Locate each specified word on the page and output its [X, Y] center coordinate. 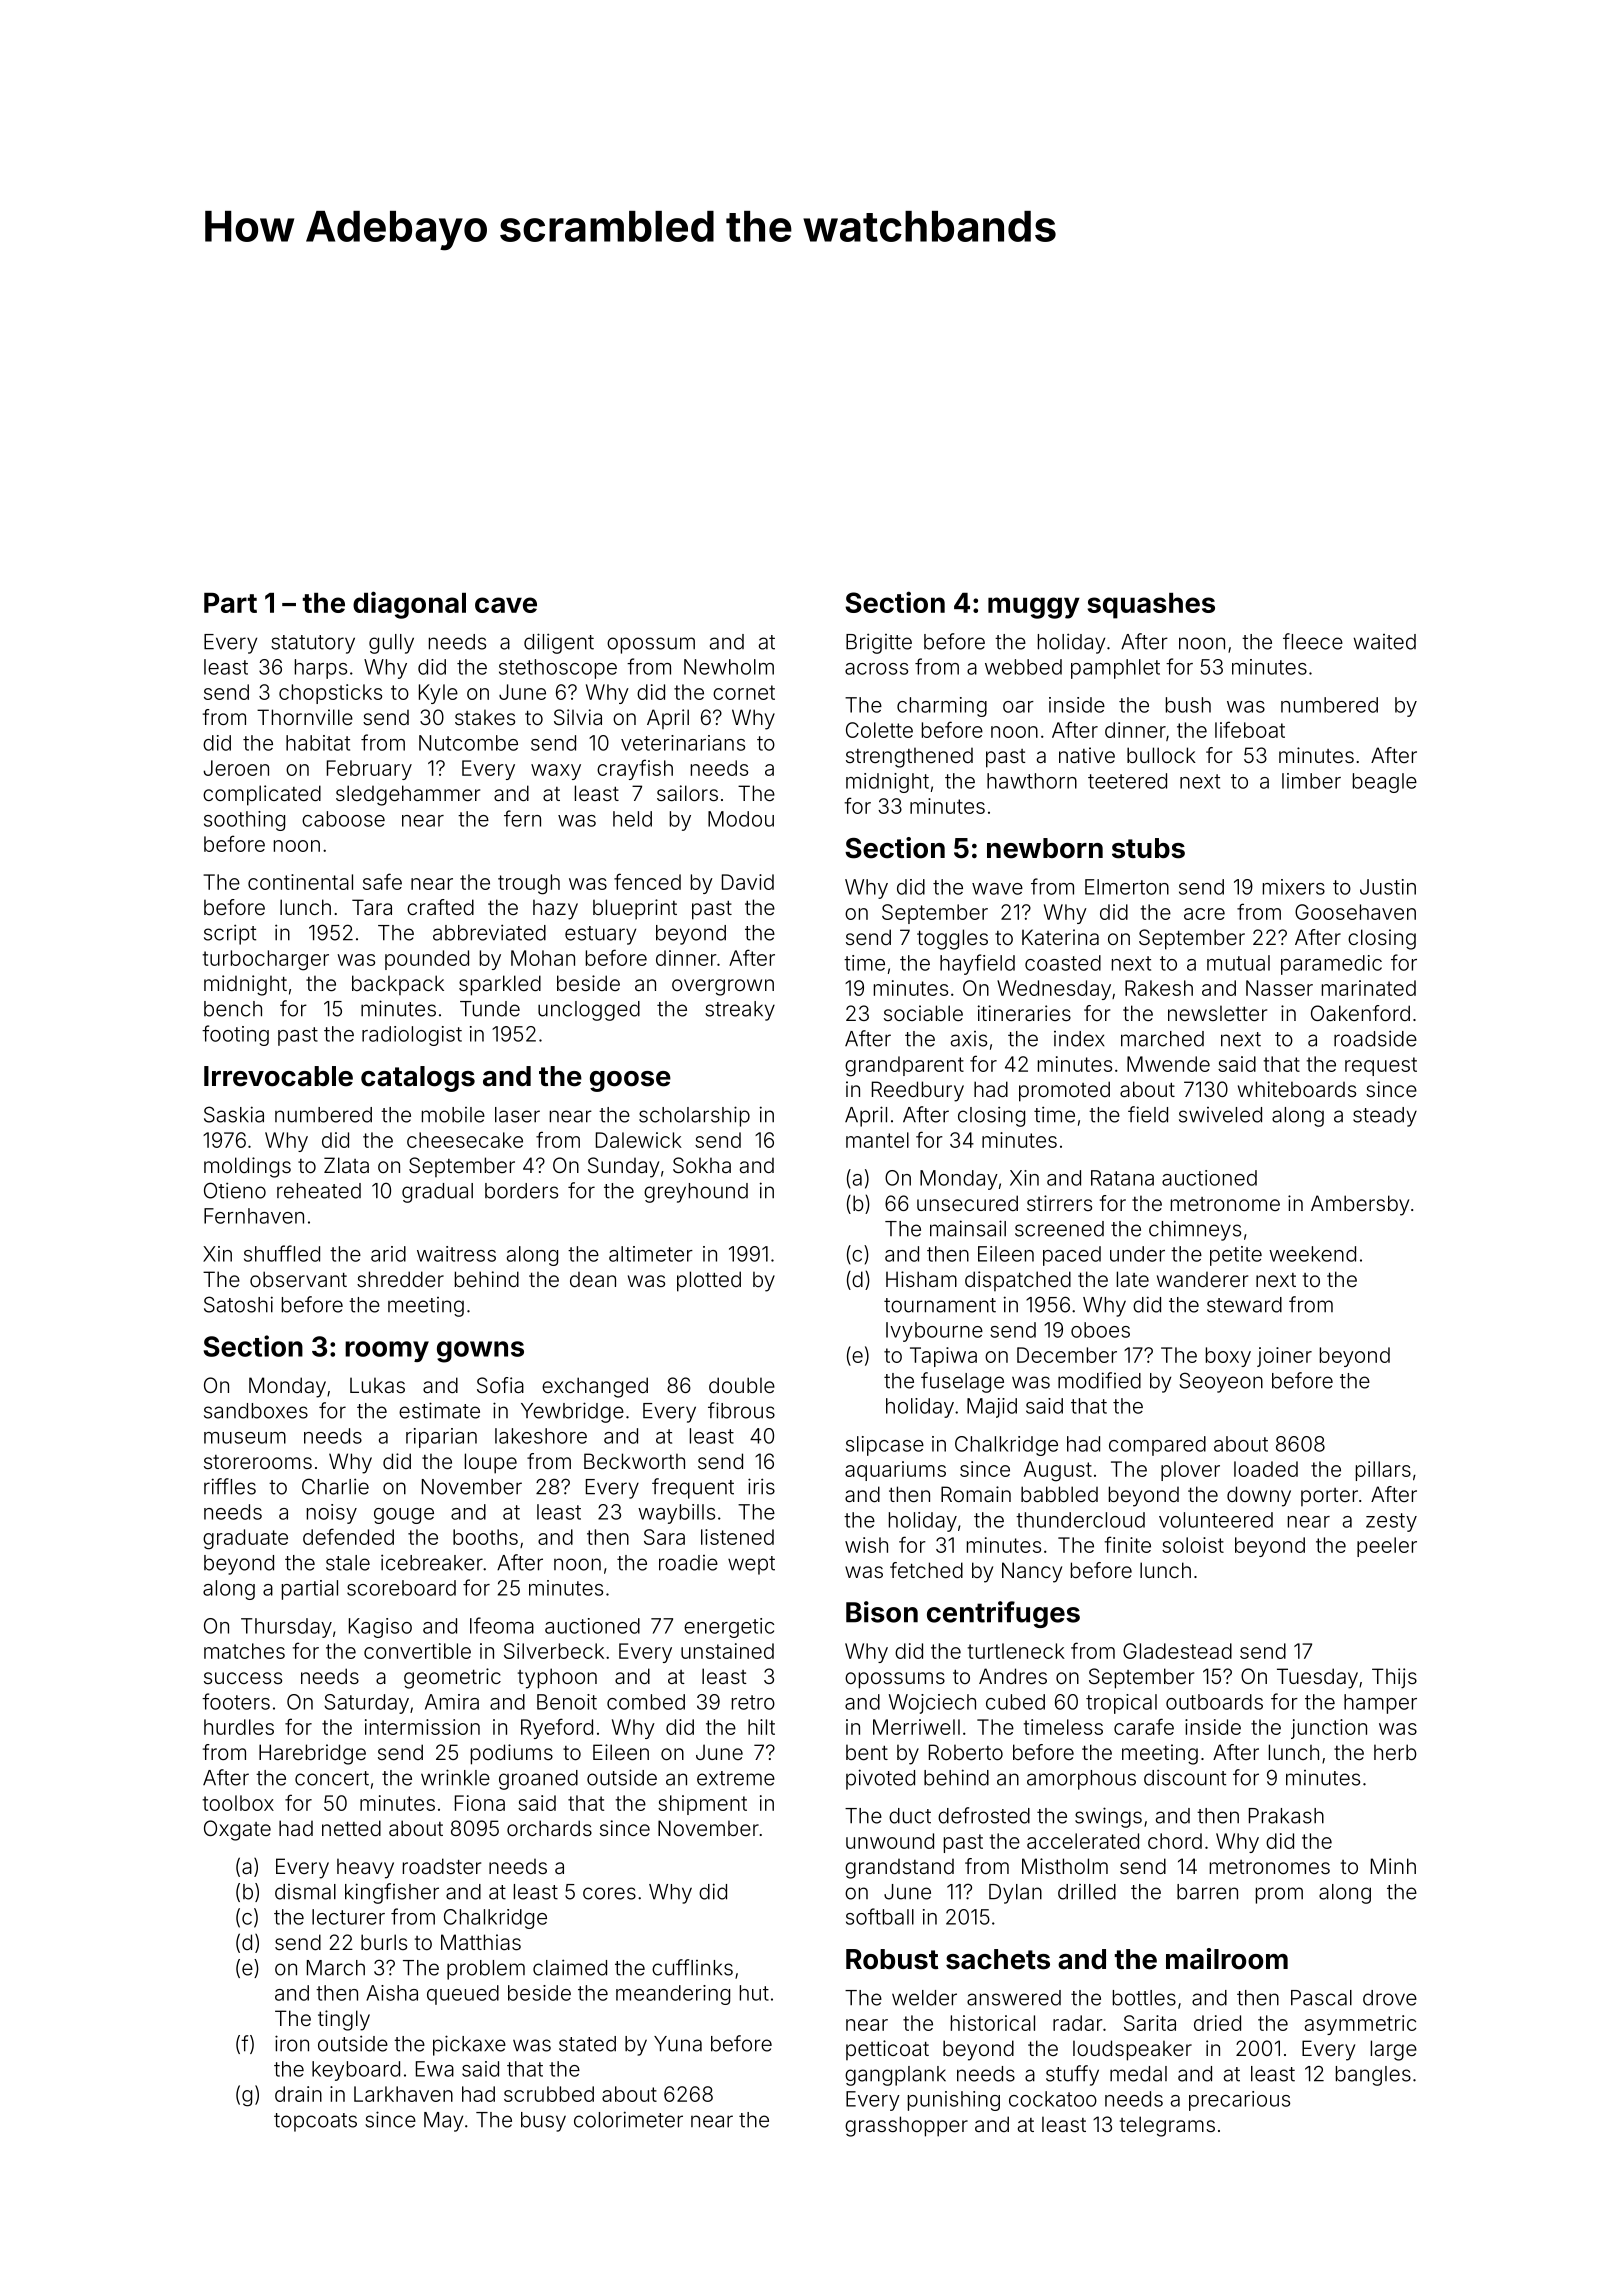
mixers [1294, 887]
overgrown [723, 987]
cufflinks [692, 1967]
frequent [693, 1488]
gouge [404, 1516]
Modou [741, 819]
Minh [1393, 1866]
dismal [305, 1892]
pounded [427, 960]
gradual [437, 1193]
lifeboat [1250, 729]
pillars [1383, 1471]
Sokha [702, 1165]
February [369, 770]
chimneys [1195, 1230]
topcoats [315, 2122]
